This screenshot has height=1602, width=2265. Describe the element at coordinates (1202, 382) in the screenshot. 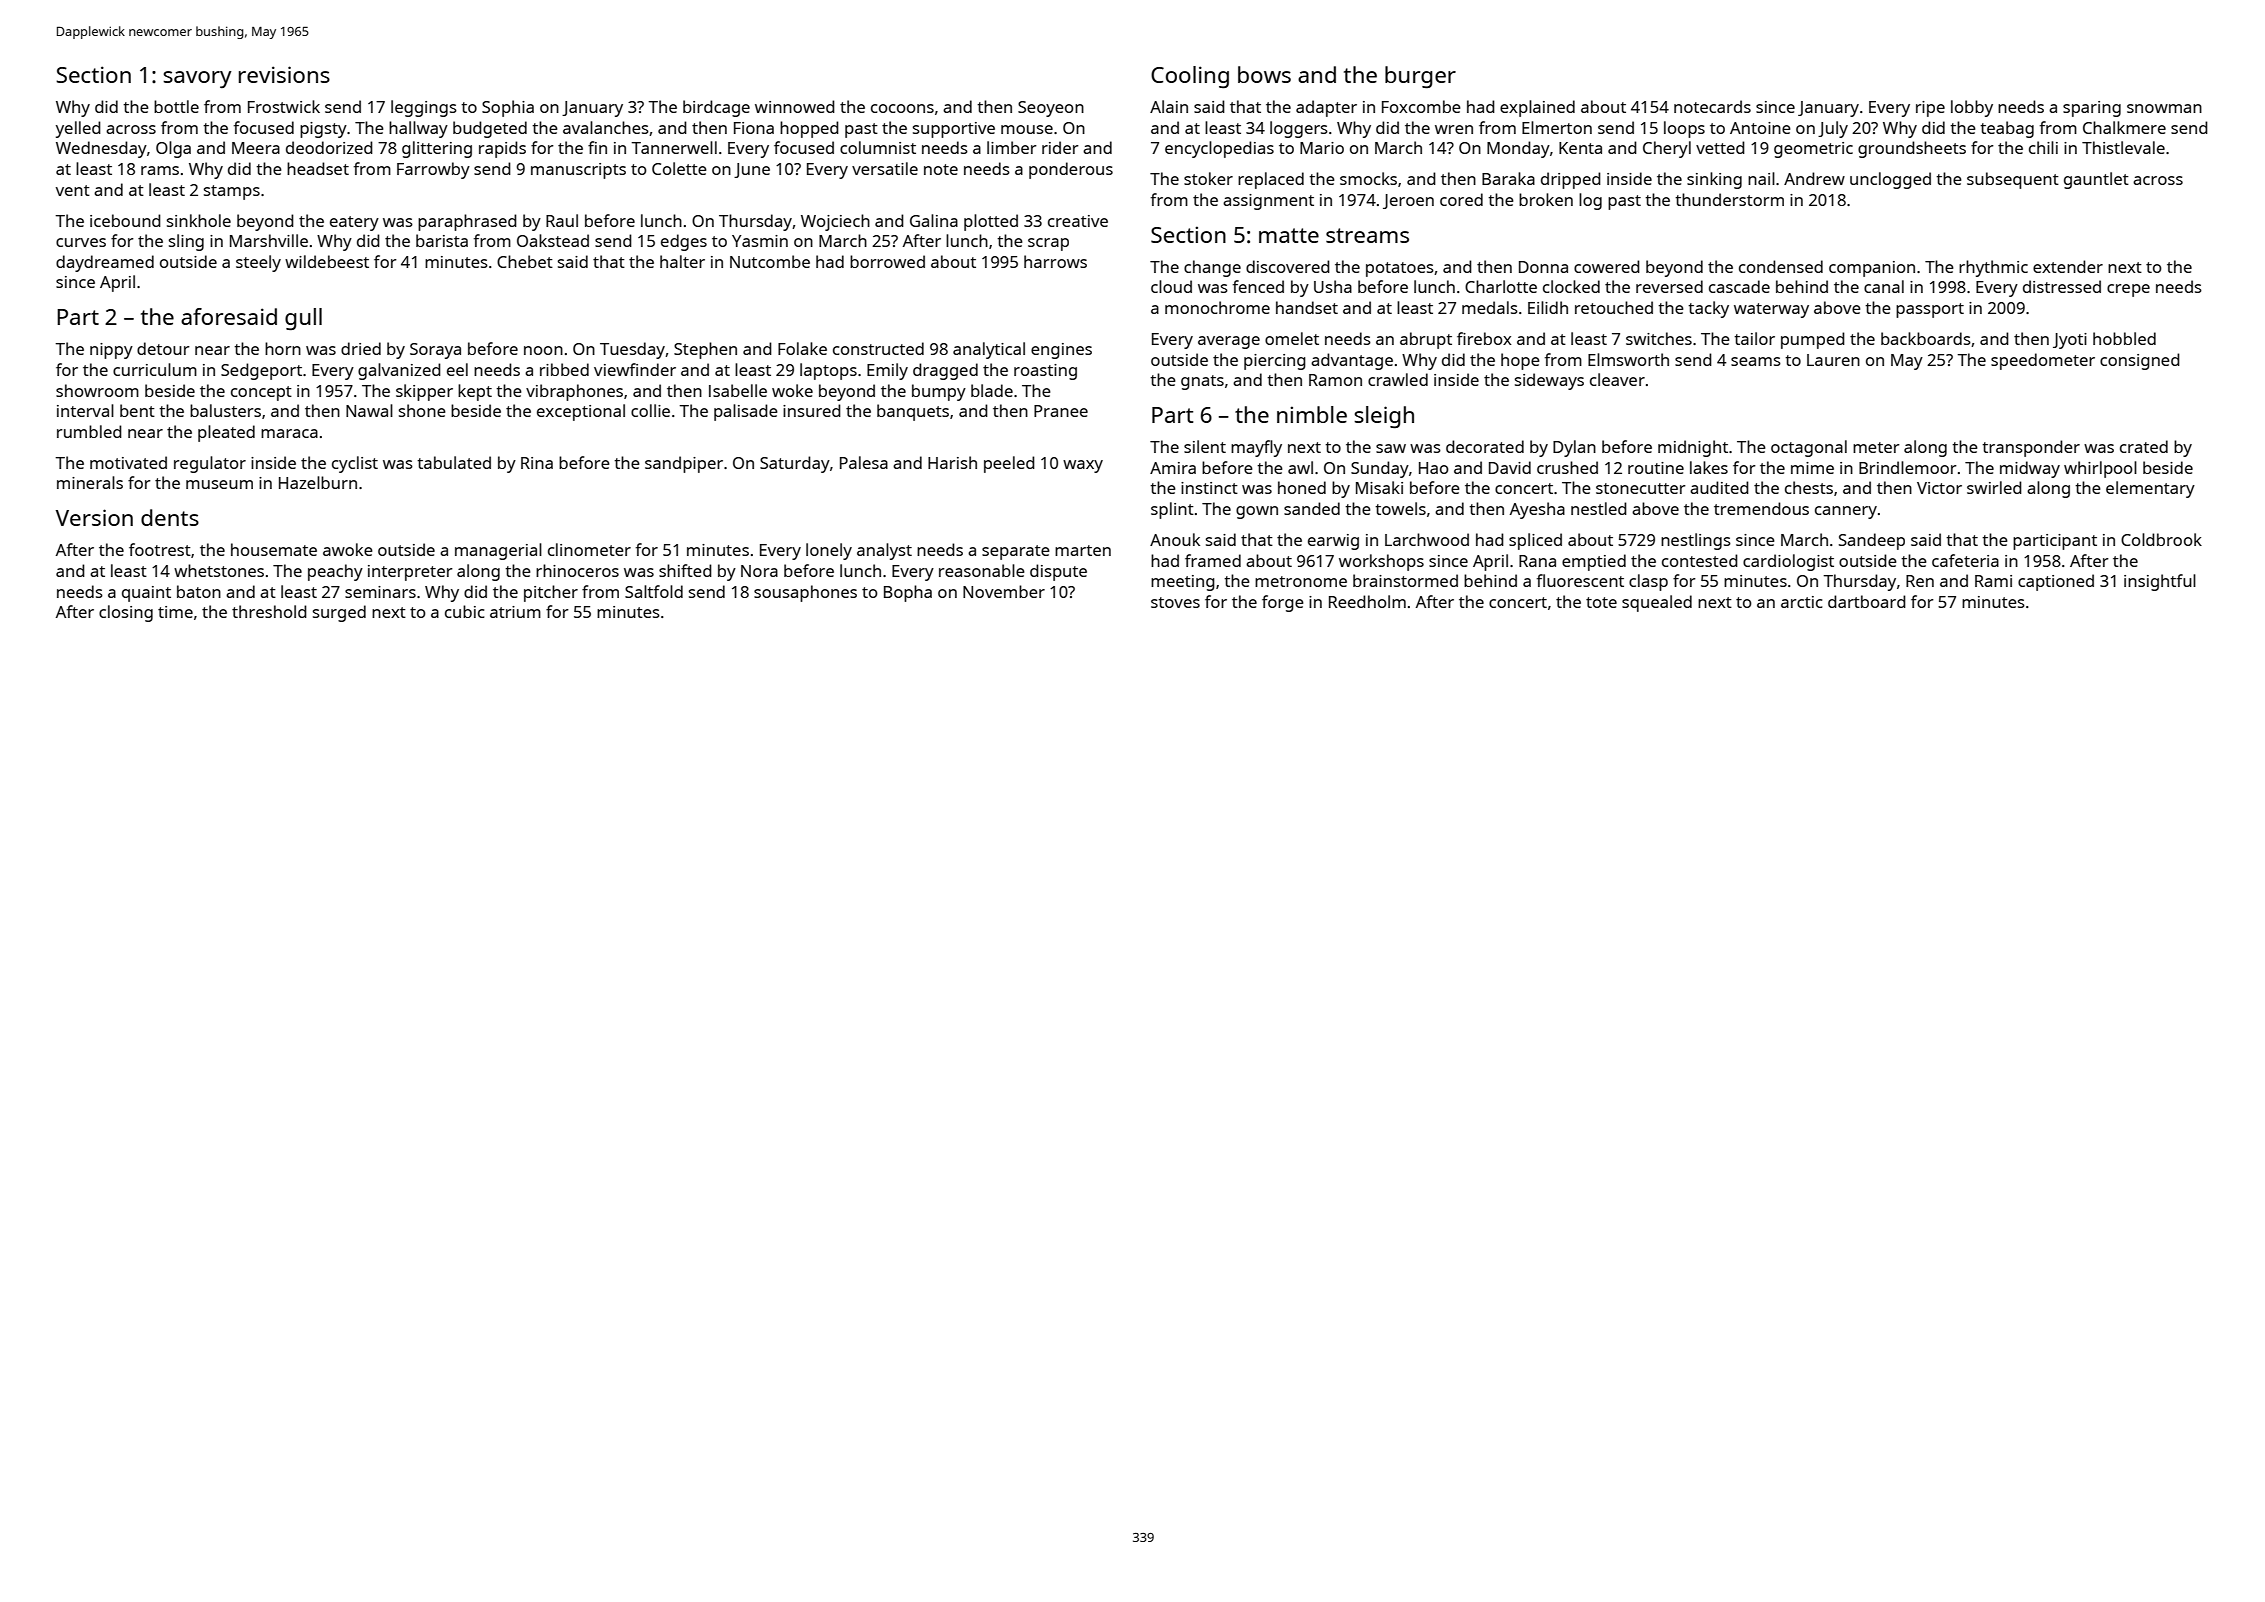

I see `gnats` at that location.
